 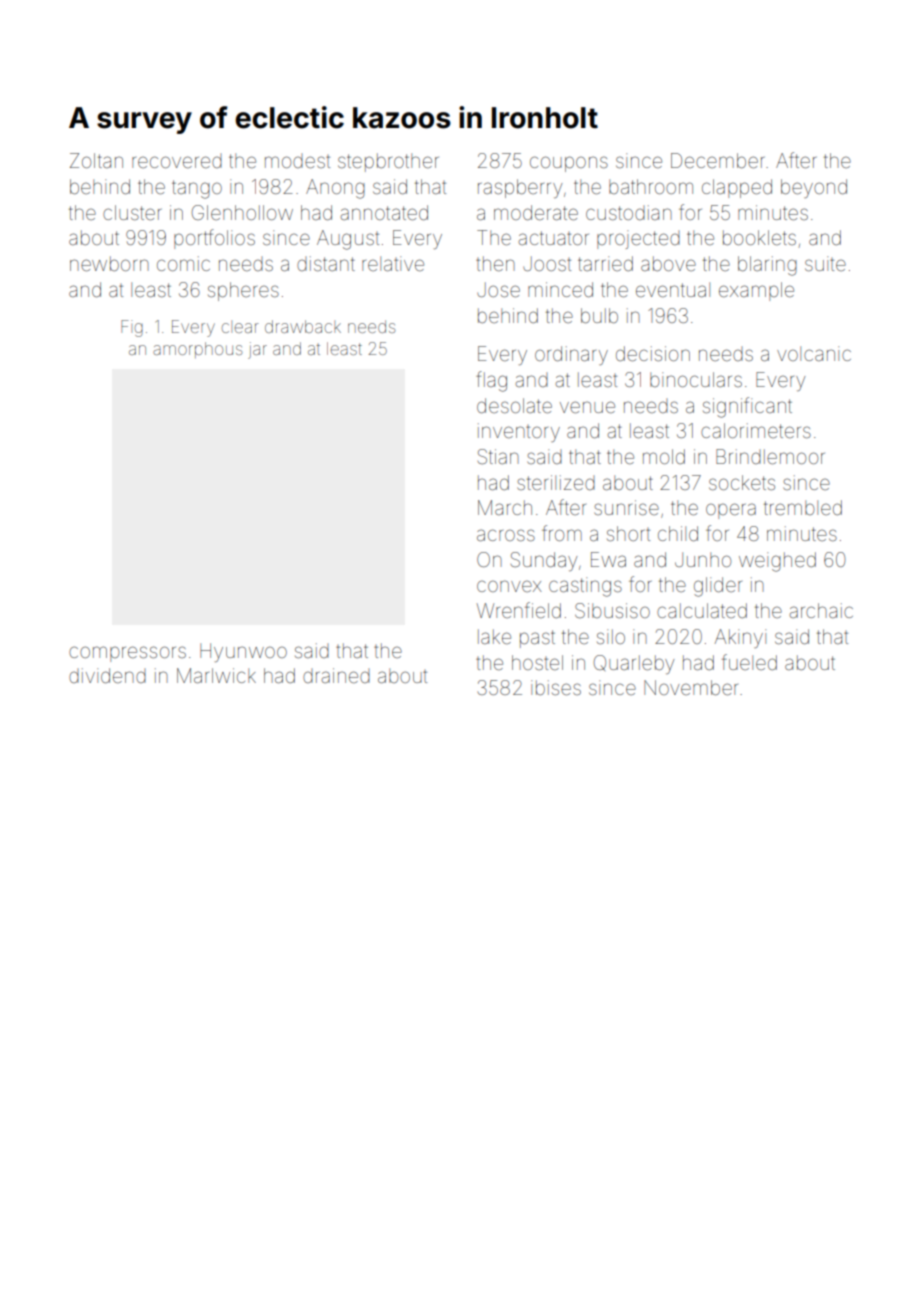 What do you see at coordinates (132, 328) in the page?
I see `Fig` at bounding box center [132, 328].
